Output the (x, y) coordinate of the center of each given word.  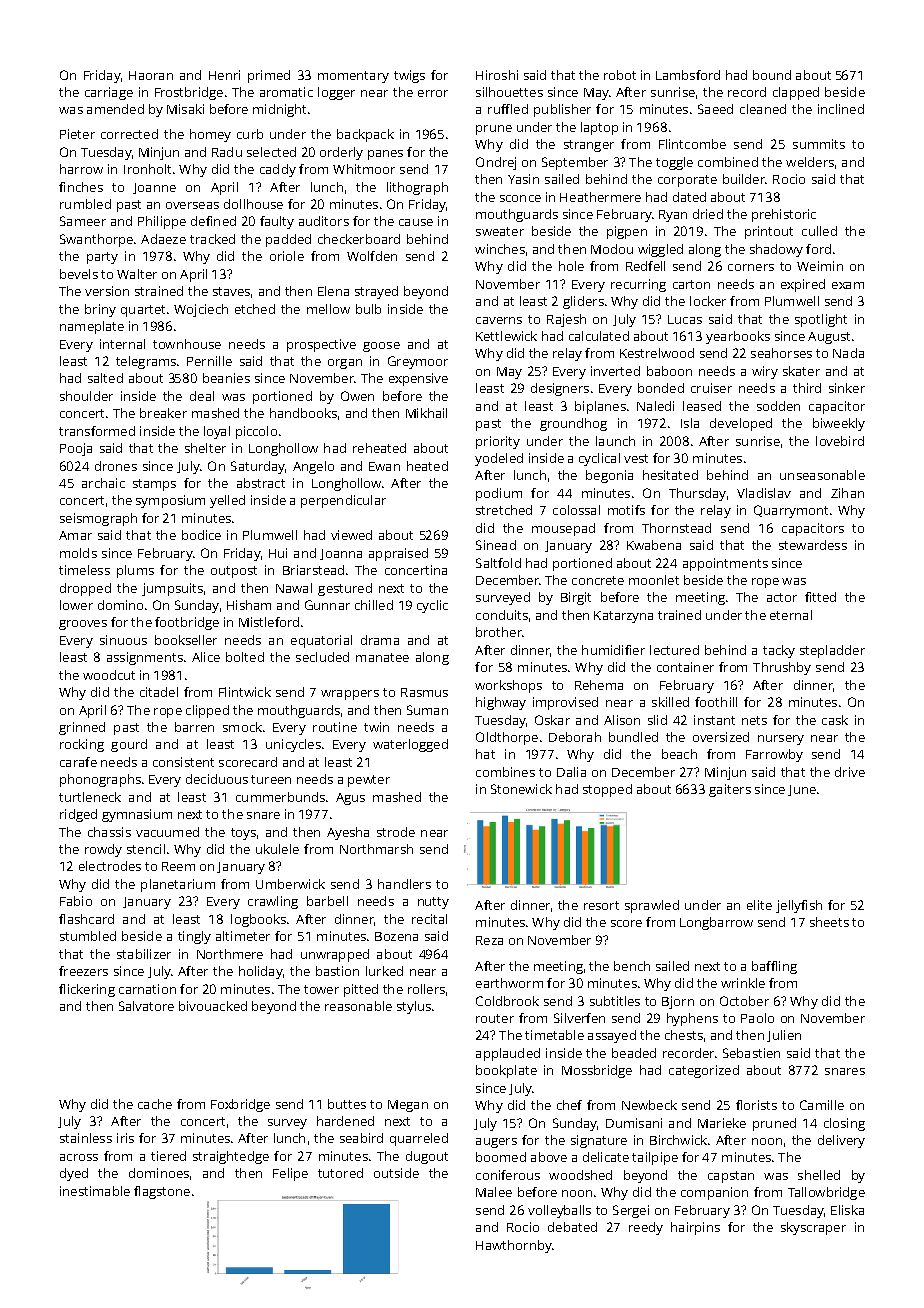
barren (194, 727)
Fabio (76, 901)
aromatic (286, 92)
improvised (565, 703)
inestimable (95, 1191)
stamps (154, 485)
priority (498, 442)
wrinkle (743, 983)
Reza (489, 940)
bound (772, 75)
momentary (353, 77)
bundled (633, 737)
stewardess (813, 545)
